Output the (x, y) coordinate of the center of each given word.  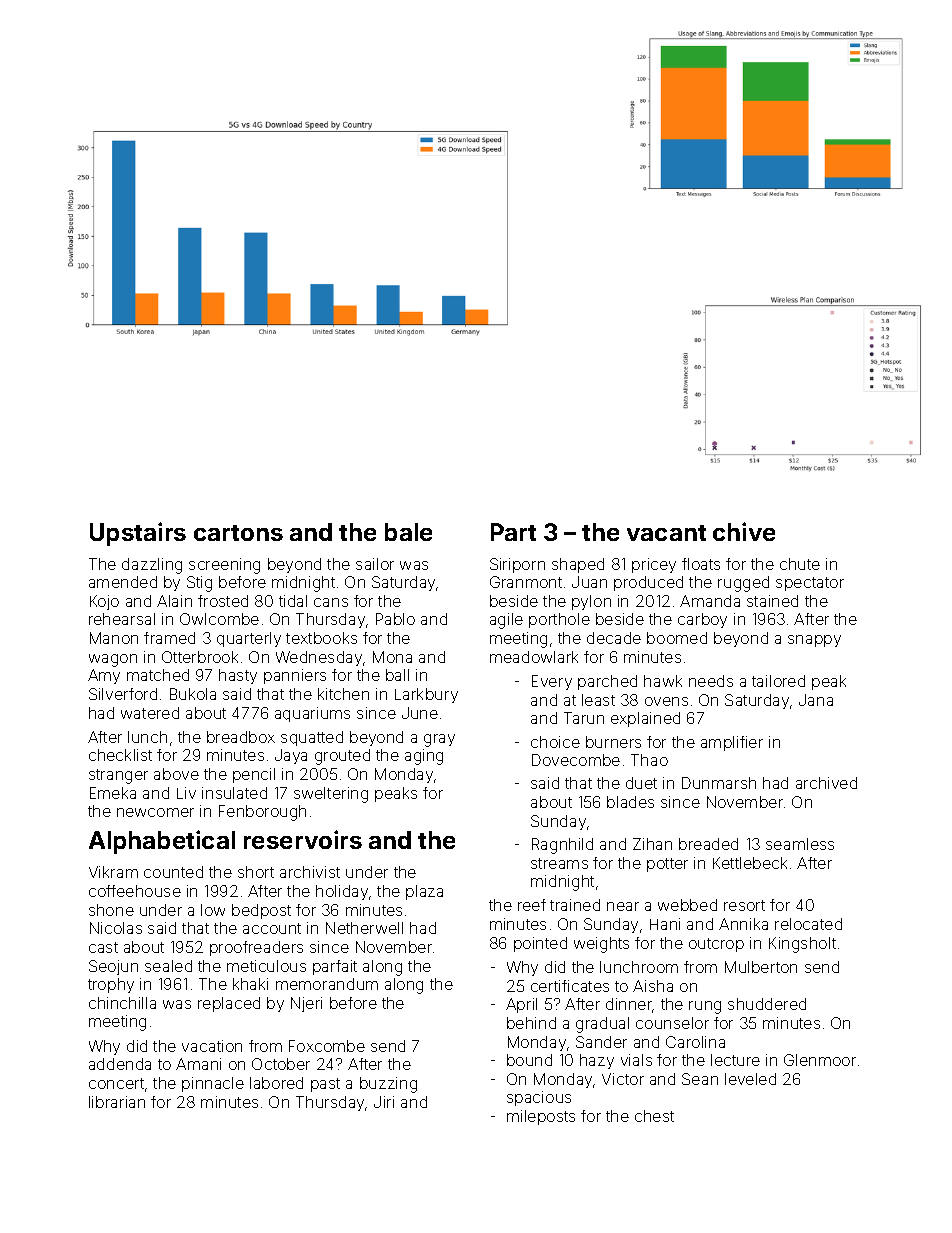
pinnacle (213, 1084)
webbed (687, 905)
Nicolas (116, 928)
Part (513, 532)
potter (667, 865)
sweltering (331, 795)
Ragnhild (562, 846)
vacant (666, 533)
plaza (424, 892)
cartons (238, 533)
